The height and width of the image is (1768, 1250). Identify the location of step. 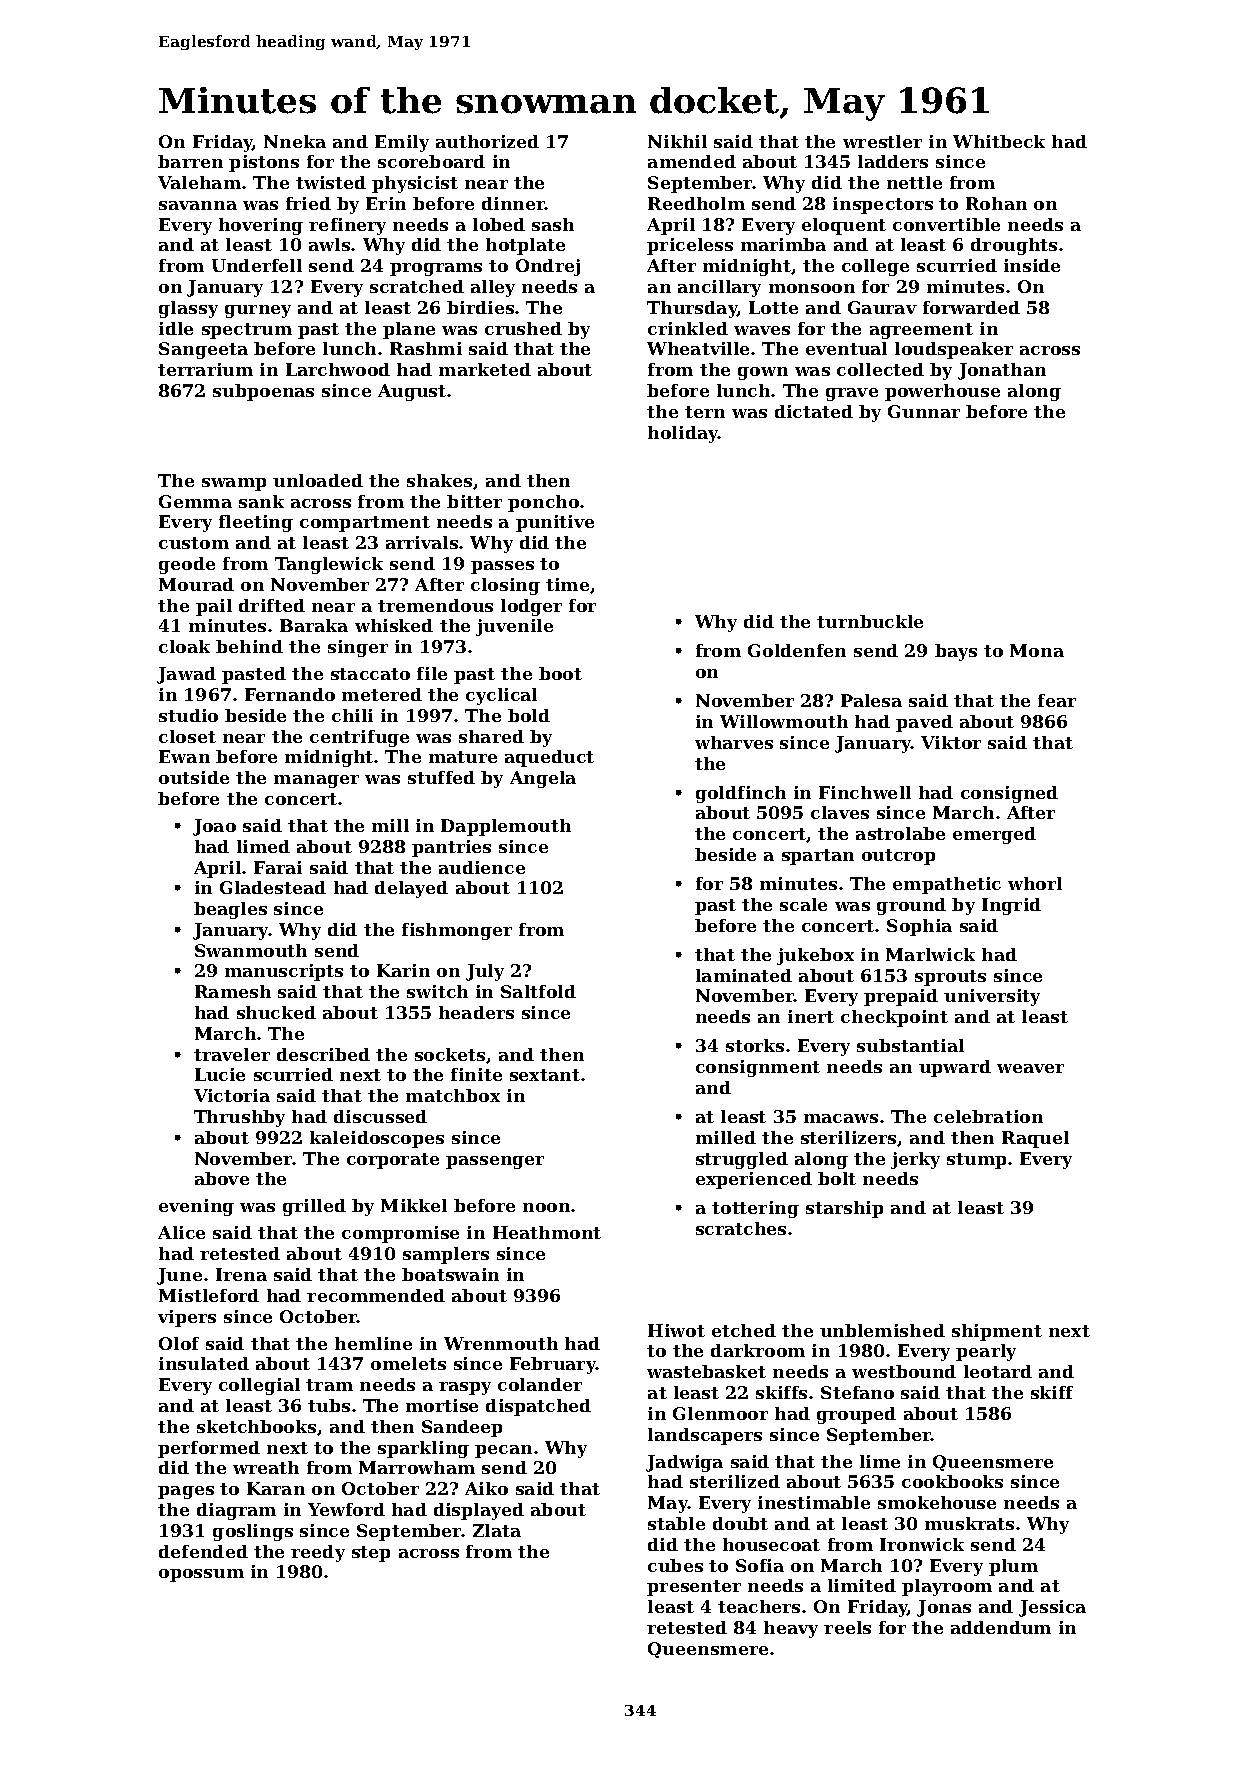
(371, 1554).
